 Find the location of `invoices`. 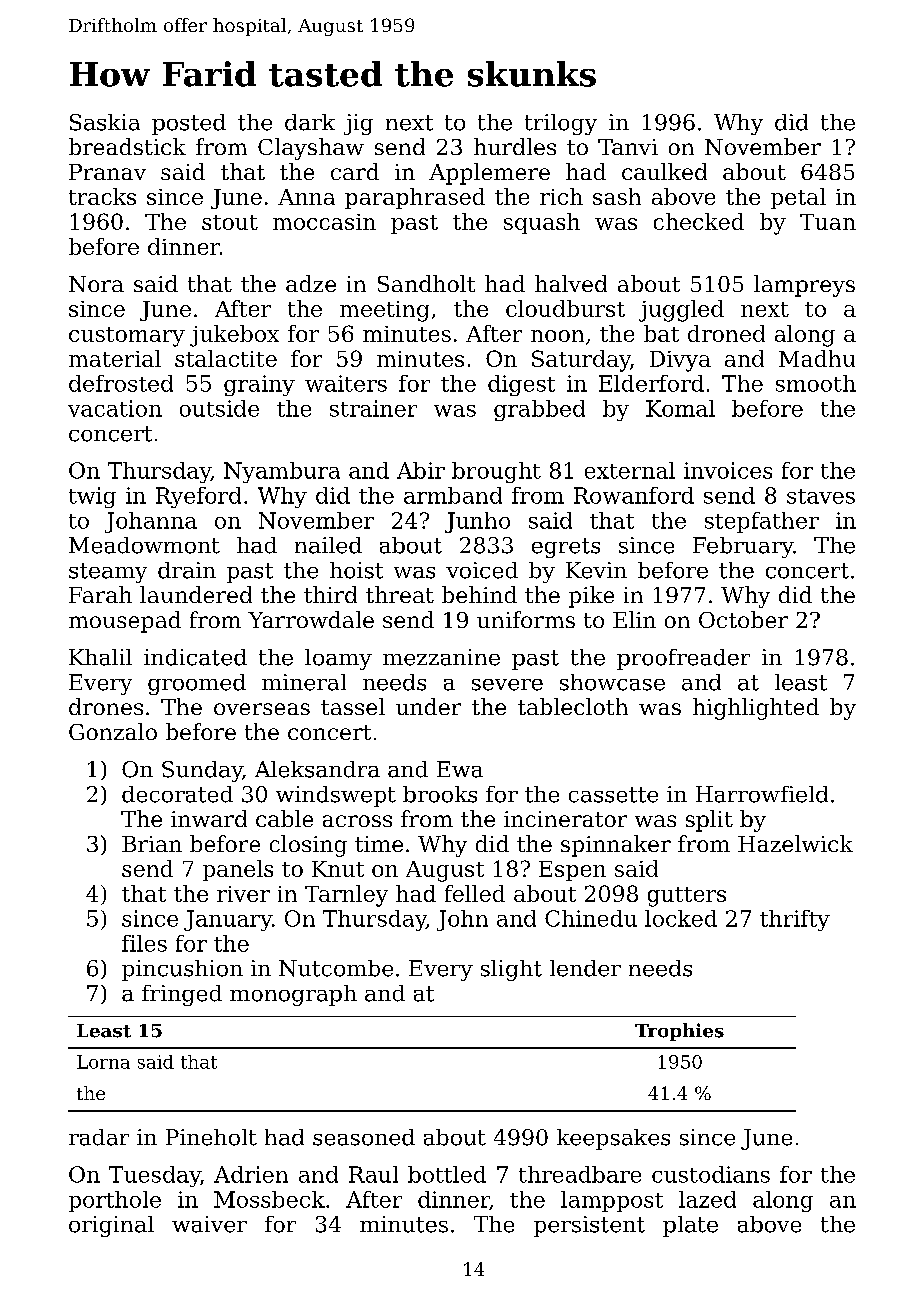

invoices is located at coordinates (728, 470).
